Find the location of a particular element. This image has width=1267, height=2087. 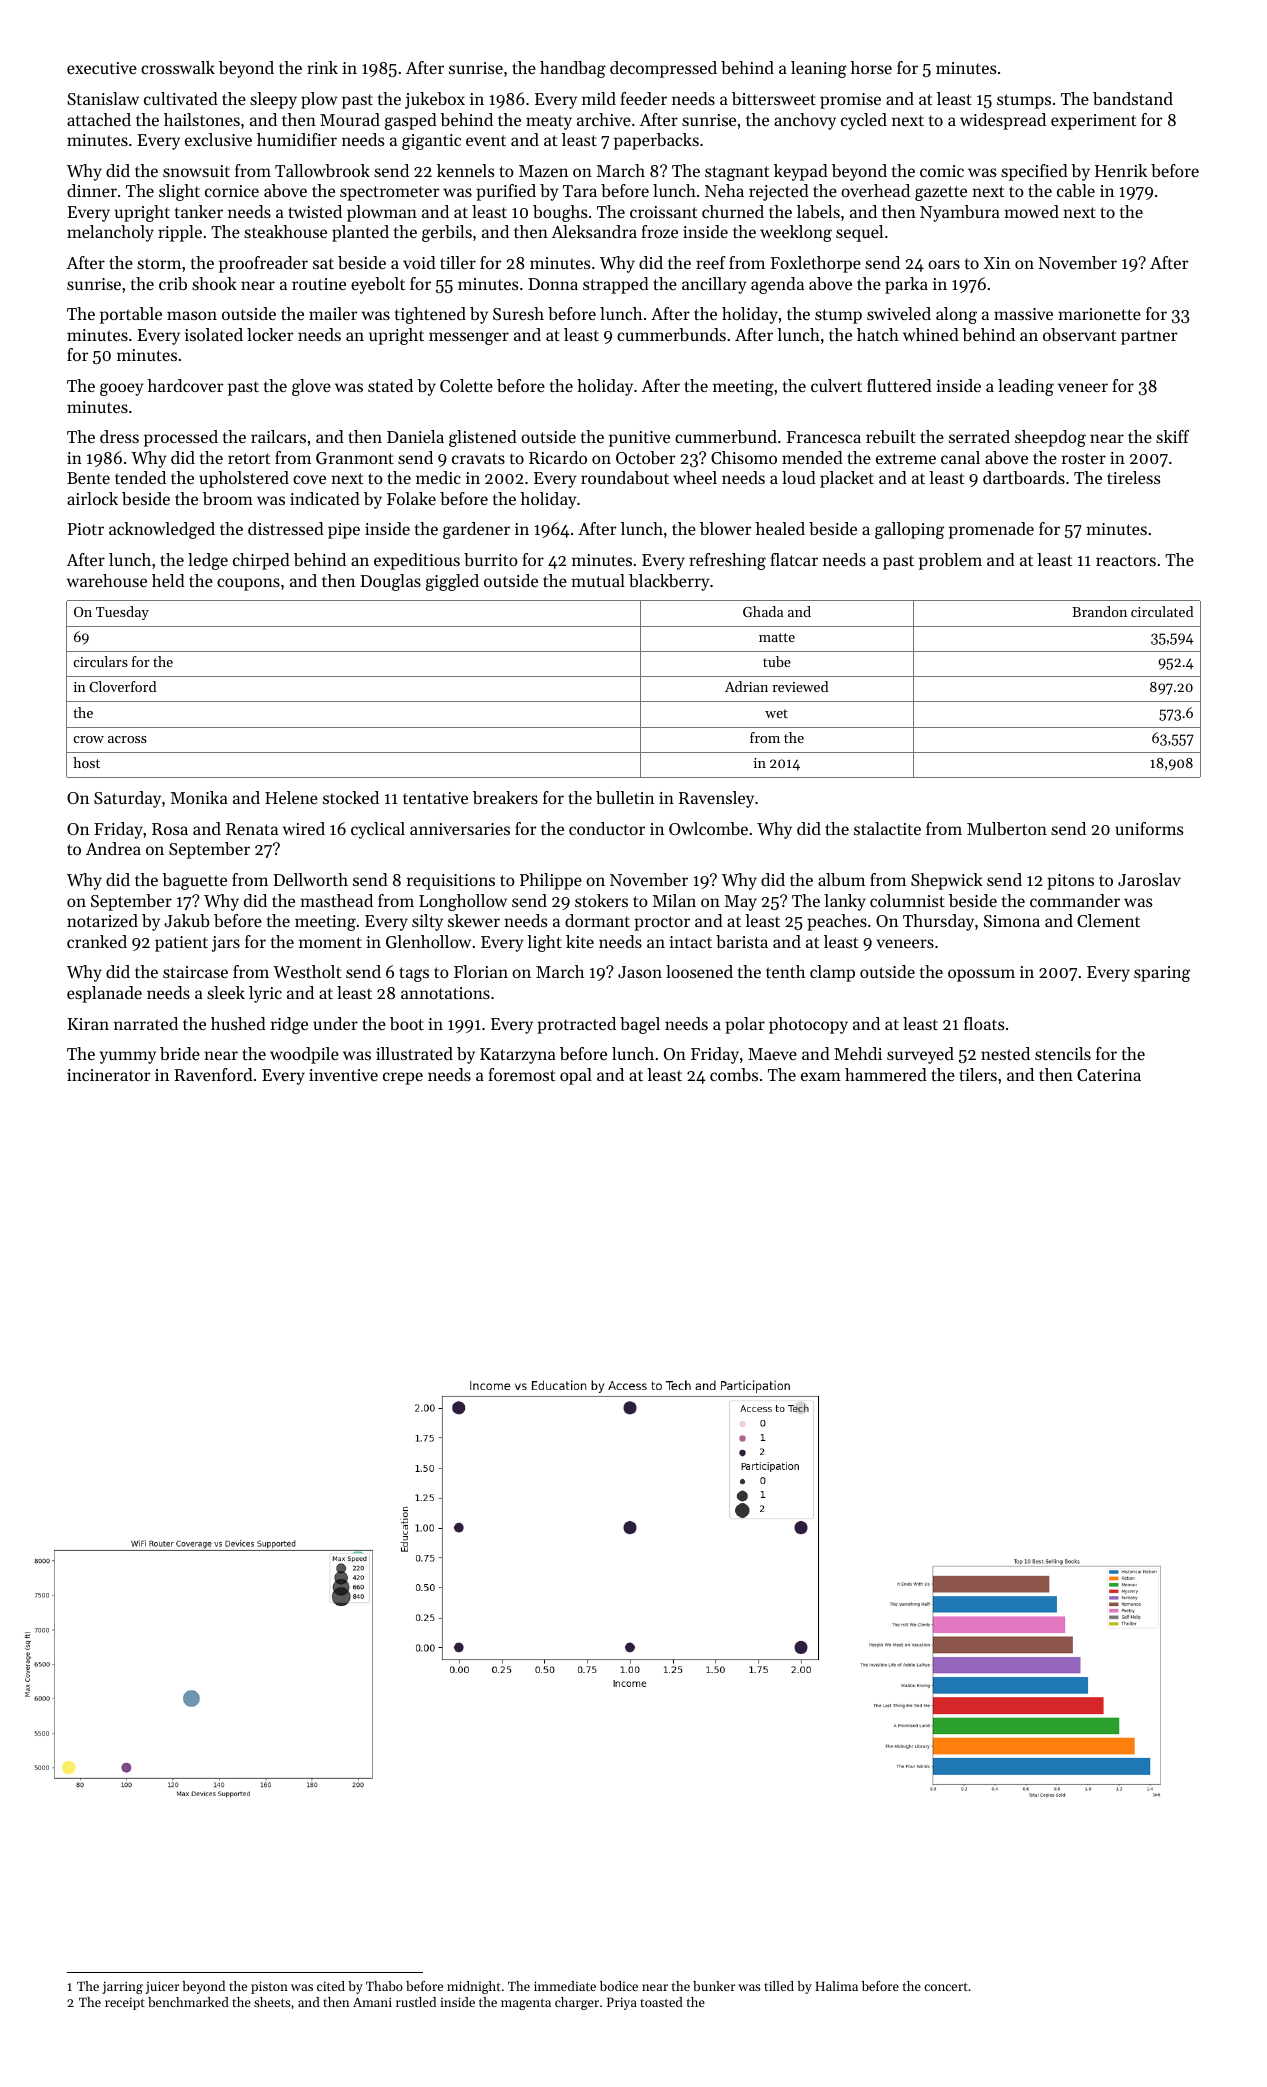

horse is located at coordinates (871, 67).
